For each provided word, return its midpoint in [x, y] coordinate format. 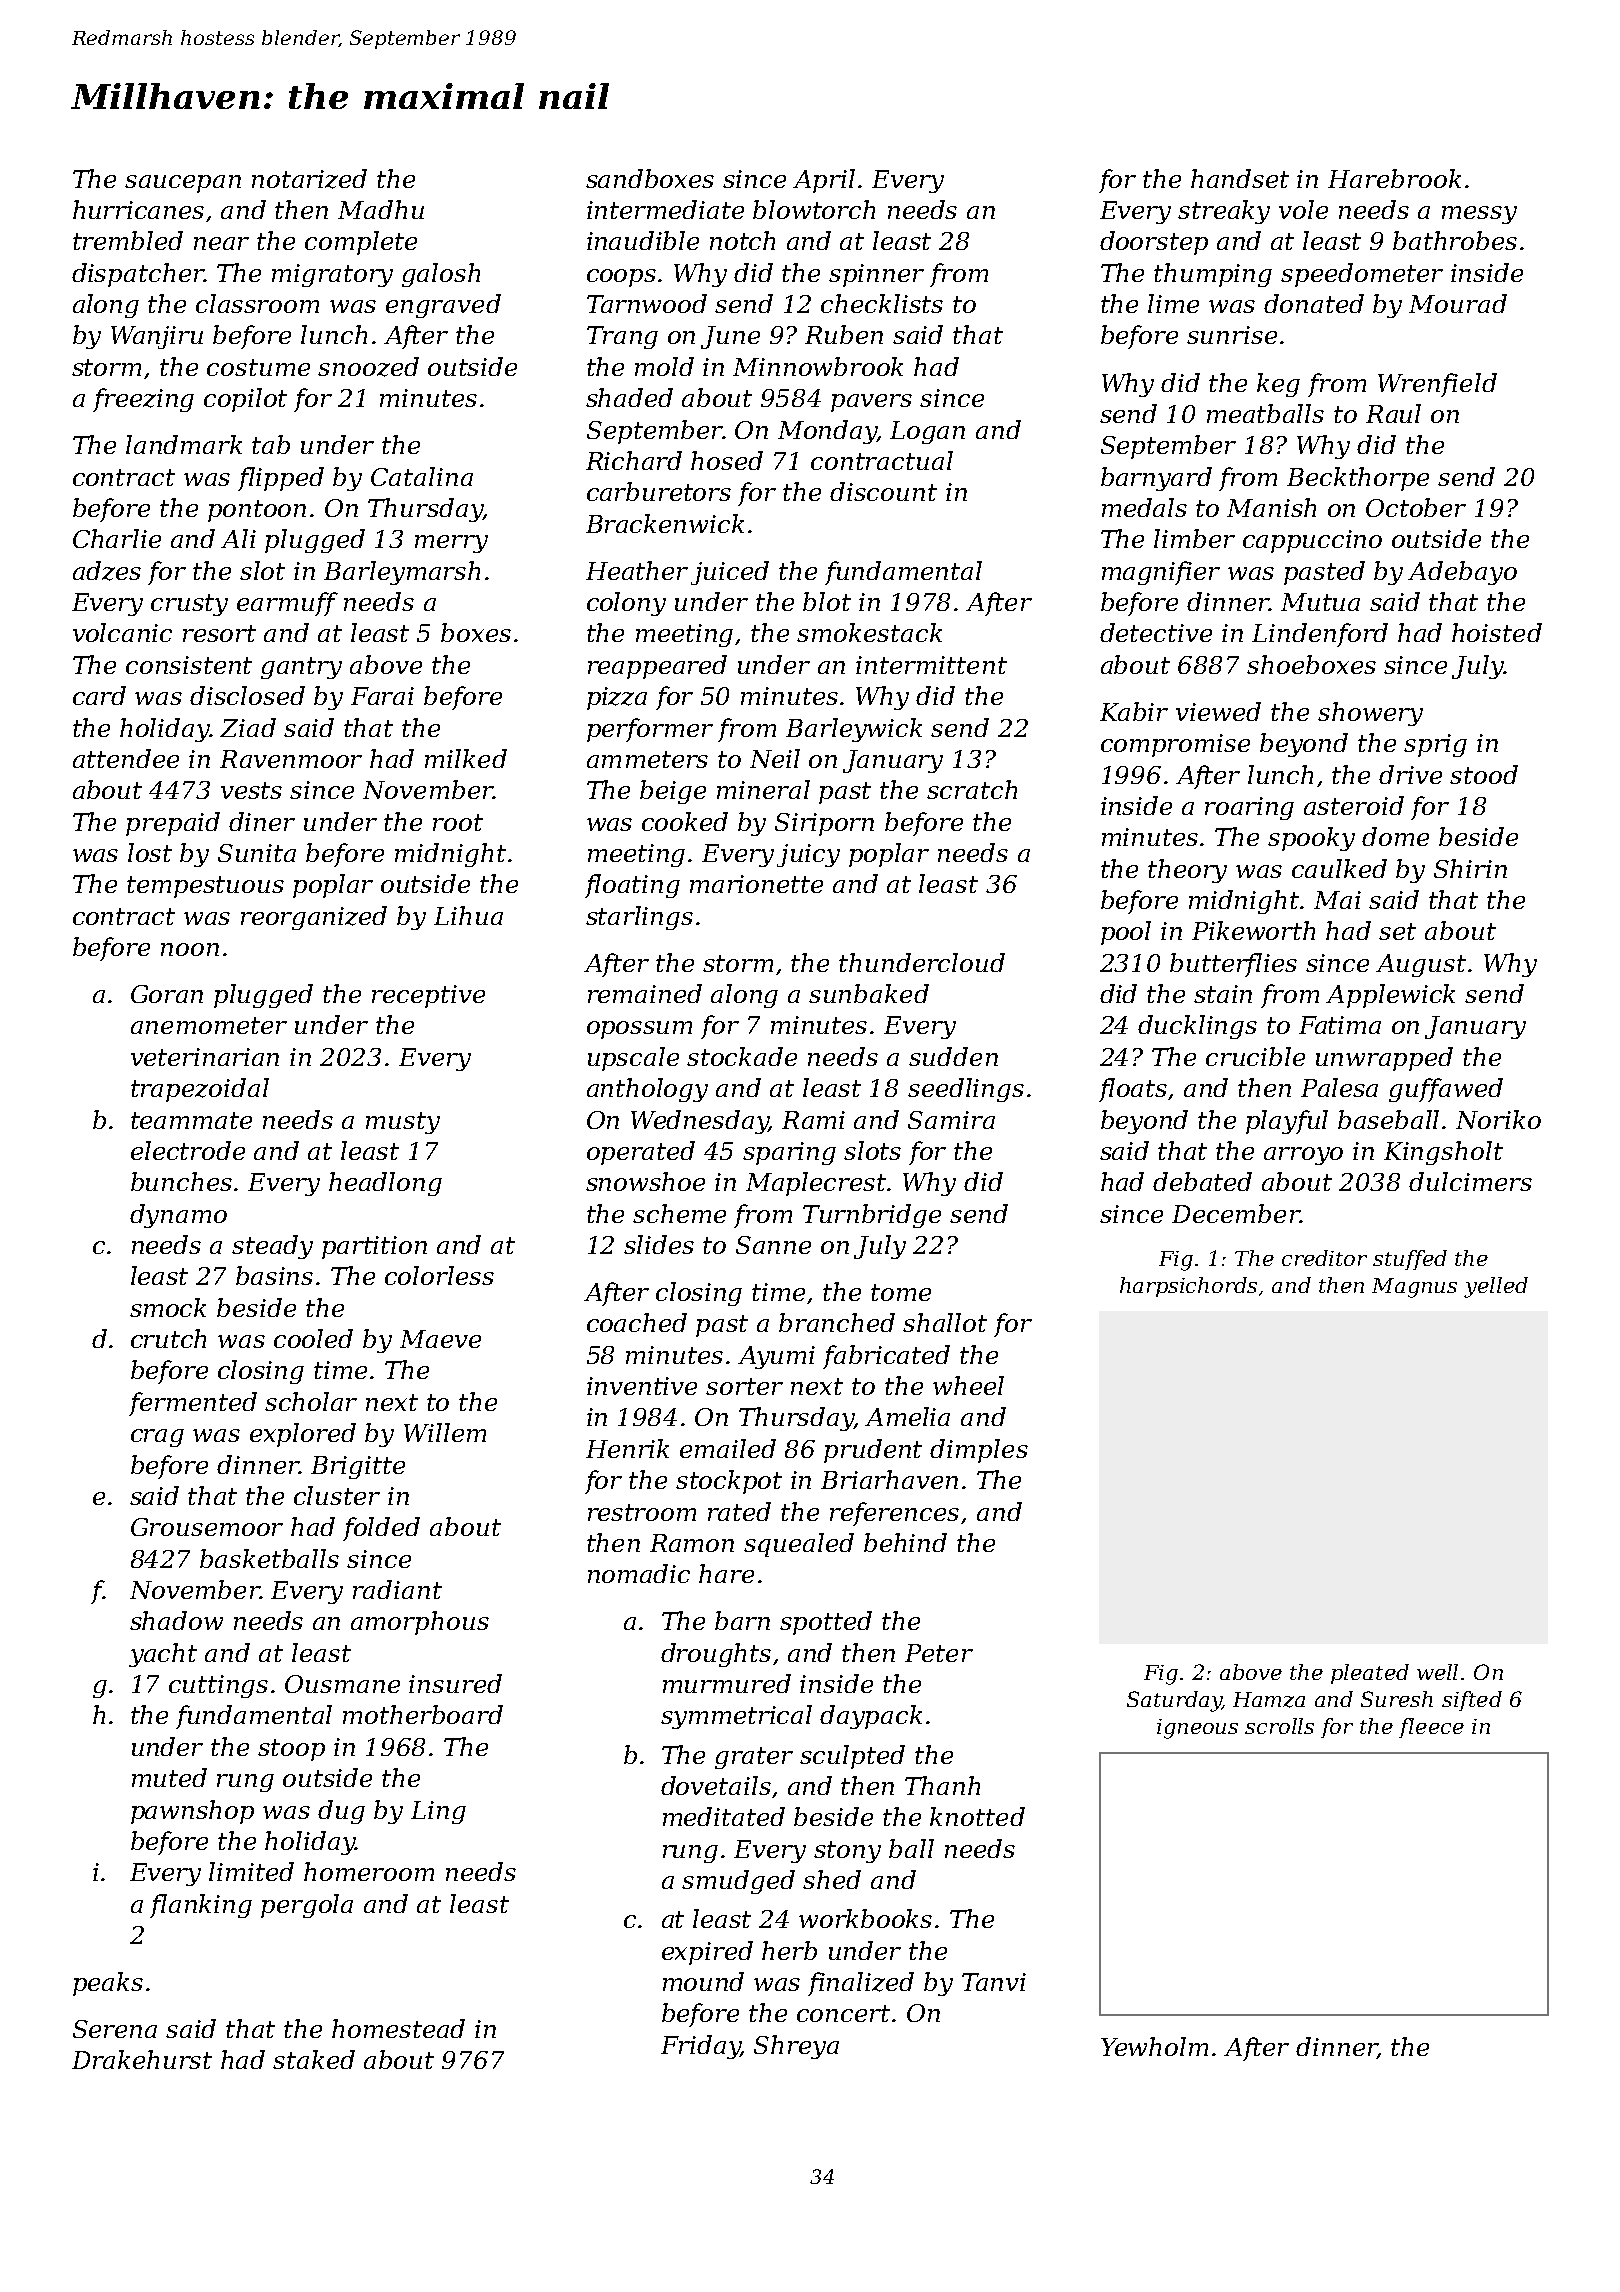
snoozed [368, 367]
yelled [1496, 1287]
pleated [1370, 1674]
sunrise [1232, 335]
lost [150, 852]
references [894, 1514]
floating [632, 886]
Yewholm [1154, 2046]
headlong [385, 1184]
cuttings [218, 1686]
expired [707, 1953]
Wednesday [699, 1122]
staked [314, 2059]
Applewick [1390, 996]
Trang [622, 337]
